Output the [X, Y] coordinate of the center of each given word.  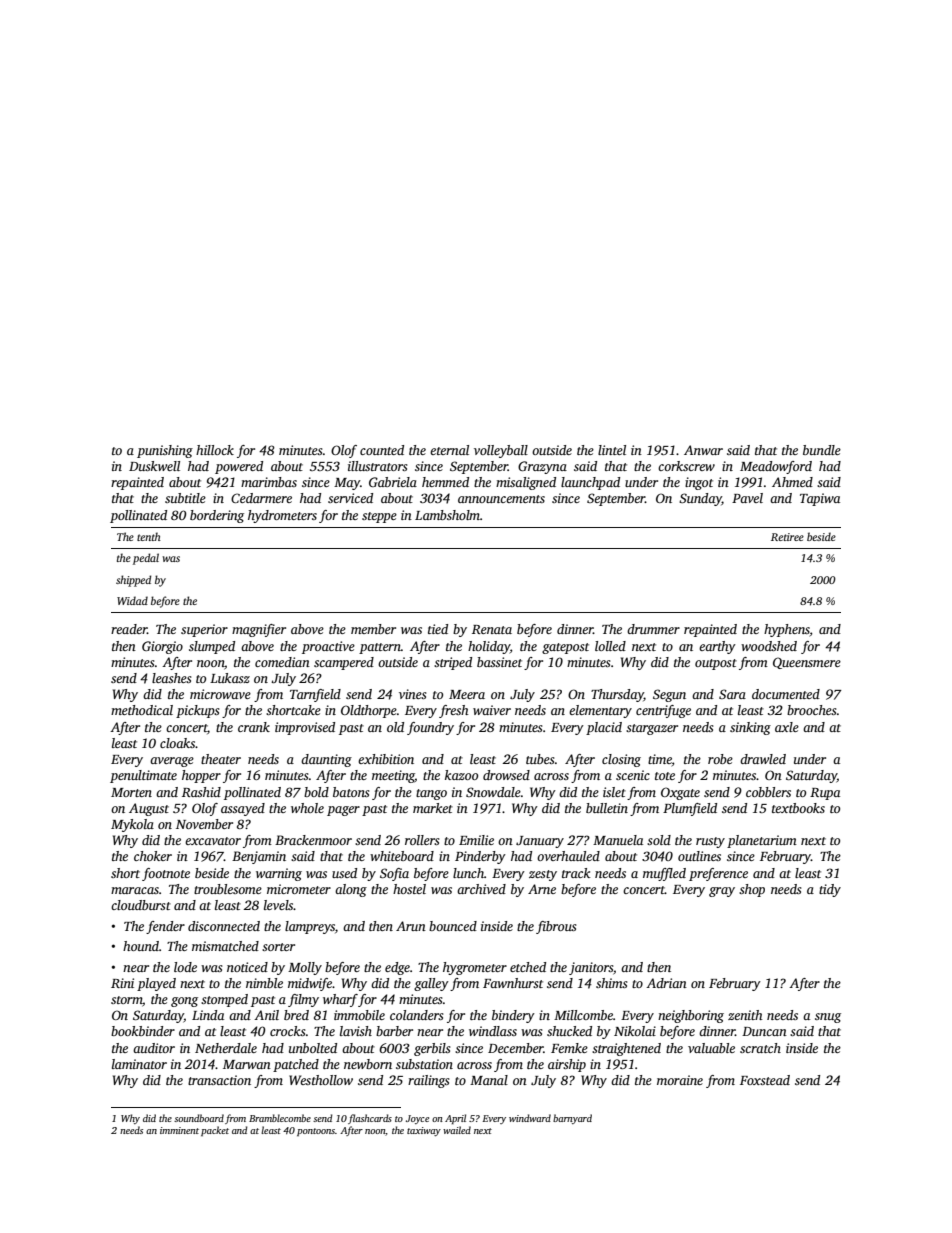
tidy [830, 890]
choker [153, 856]
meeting [393, 776]
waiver [492, 710]
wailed [457, 1130]
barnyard [572, 1119]
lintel [612, 450]
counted [382, 450]
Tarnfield [315, 695]
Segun [669, 695]
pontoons [316, 1132]
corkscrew [686, 466]
